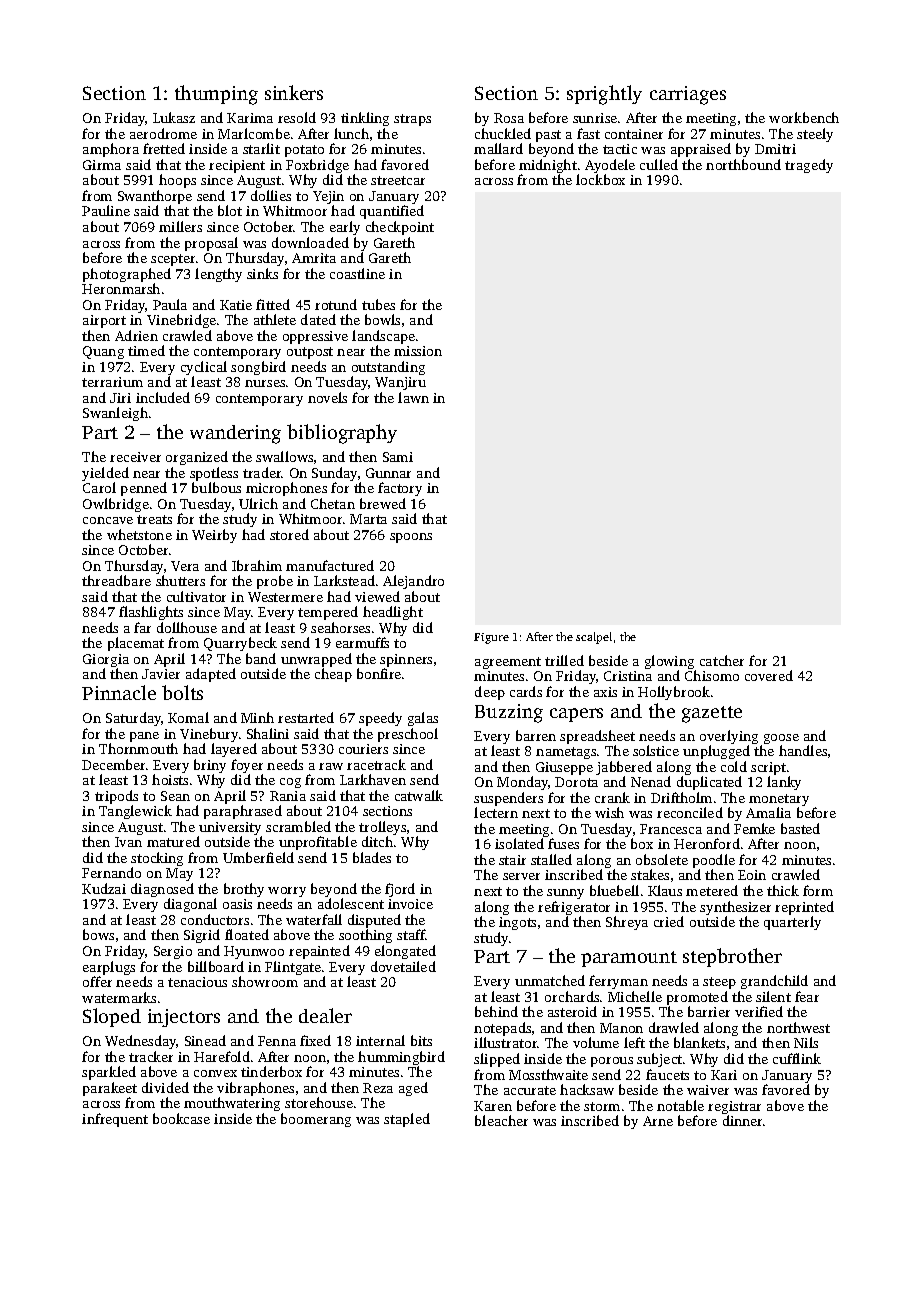 The height and width of the screenshot is (1308, 924). What do you see at coordinates (600, 180) in the screenshot?
I see `lockbox` at bounding box center [600, 180].
